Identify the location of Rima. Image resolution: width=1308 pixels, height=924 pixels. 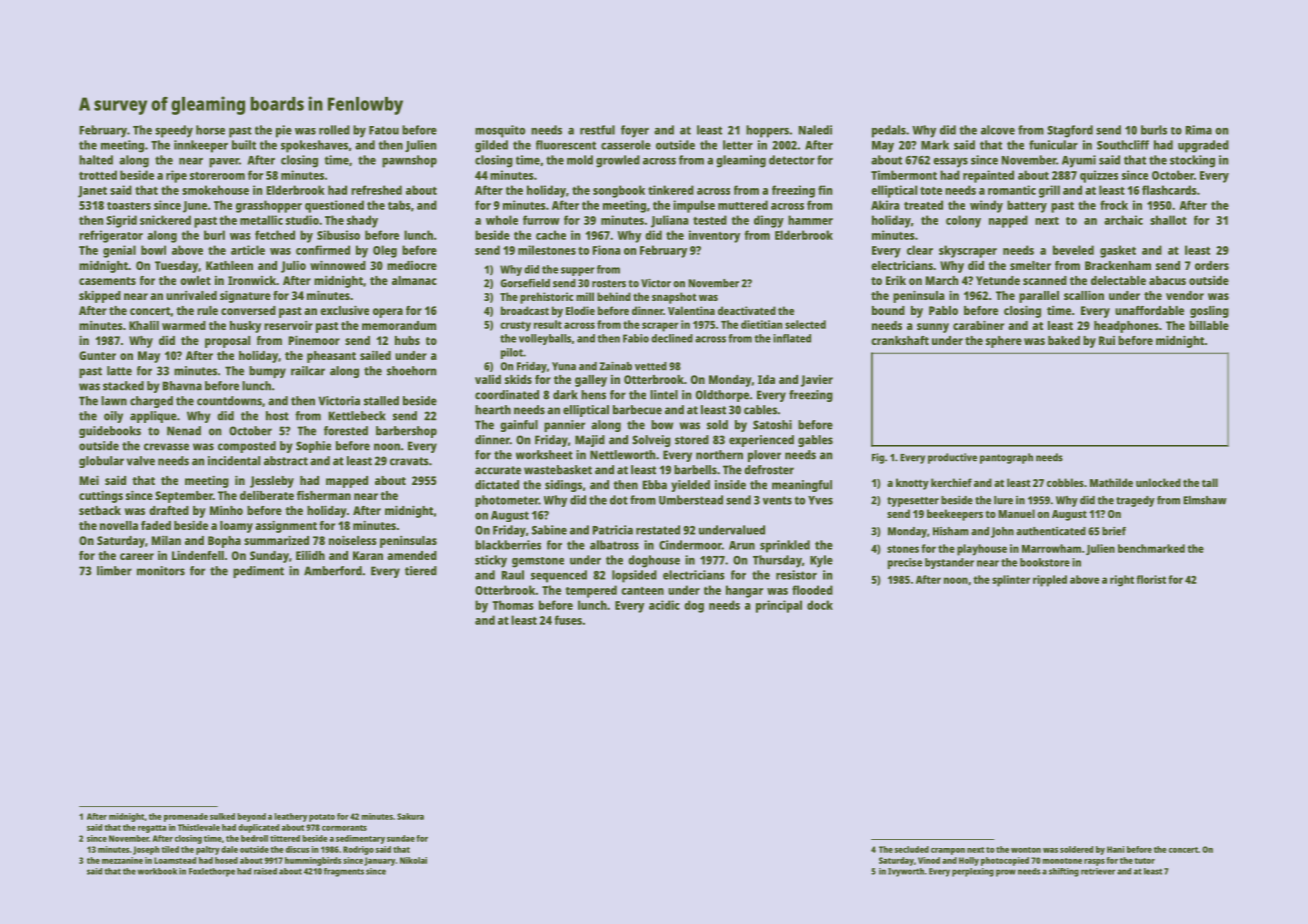
(1199, 130).
